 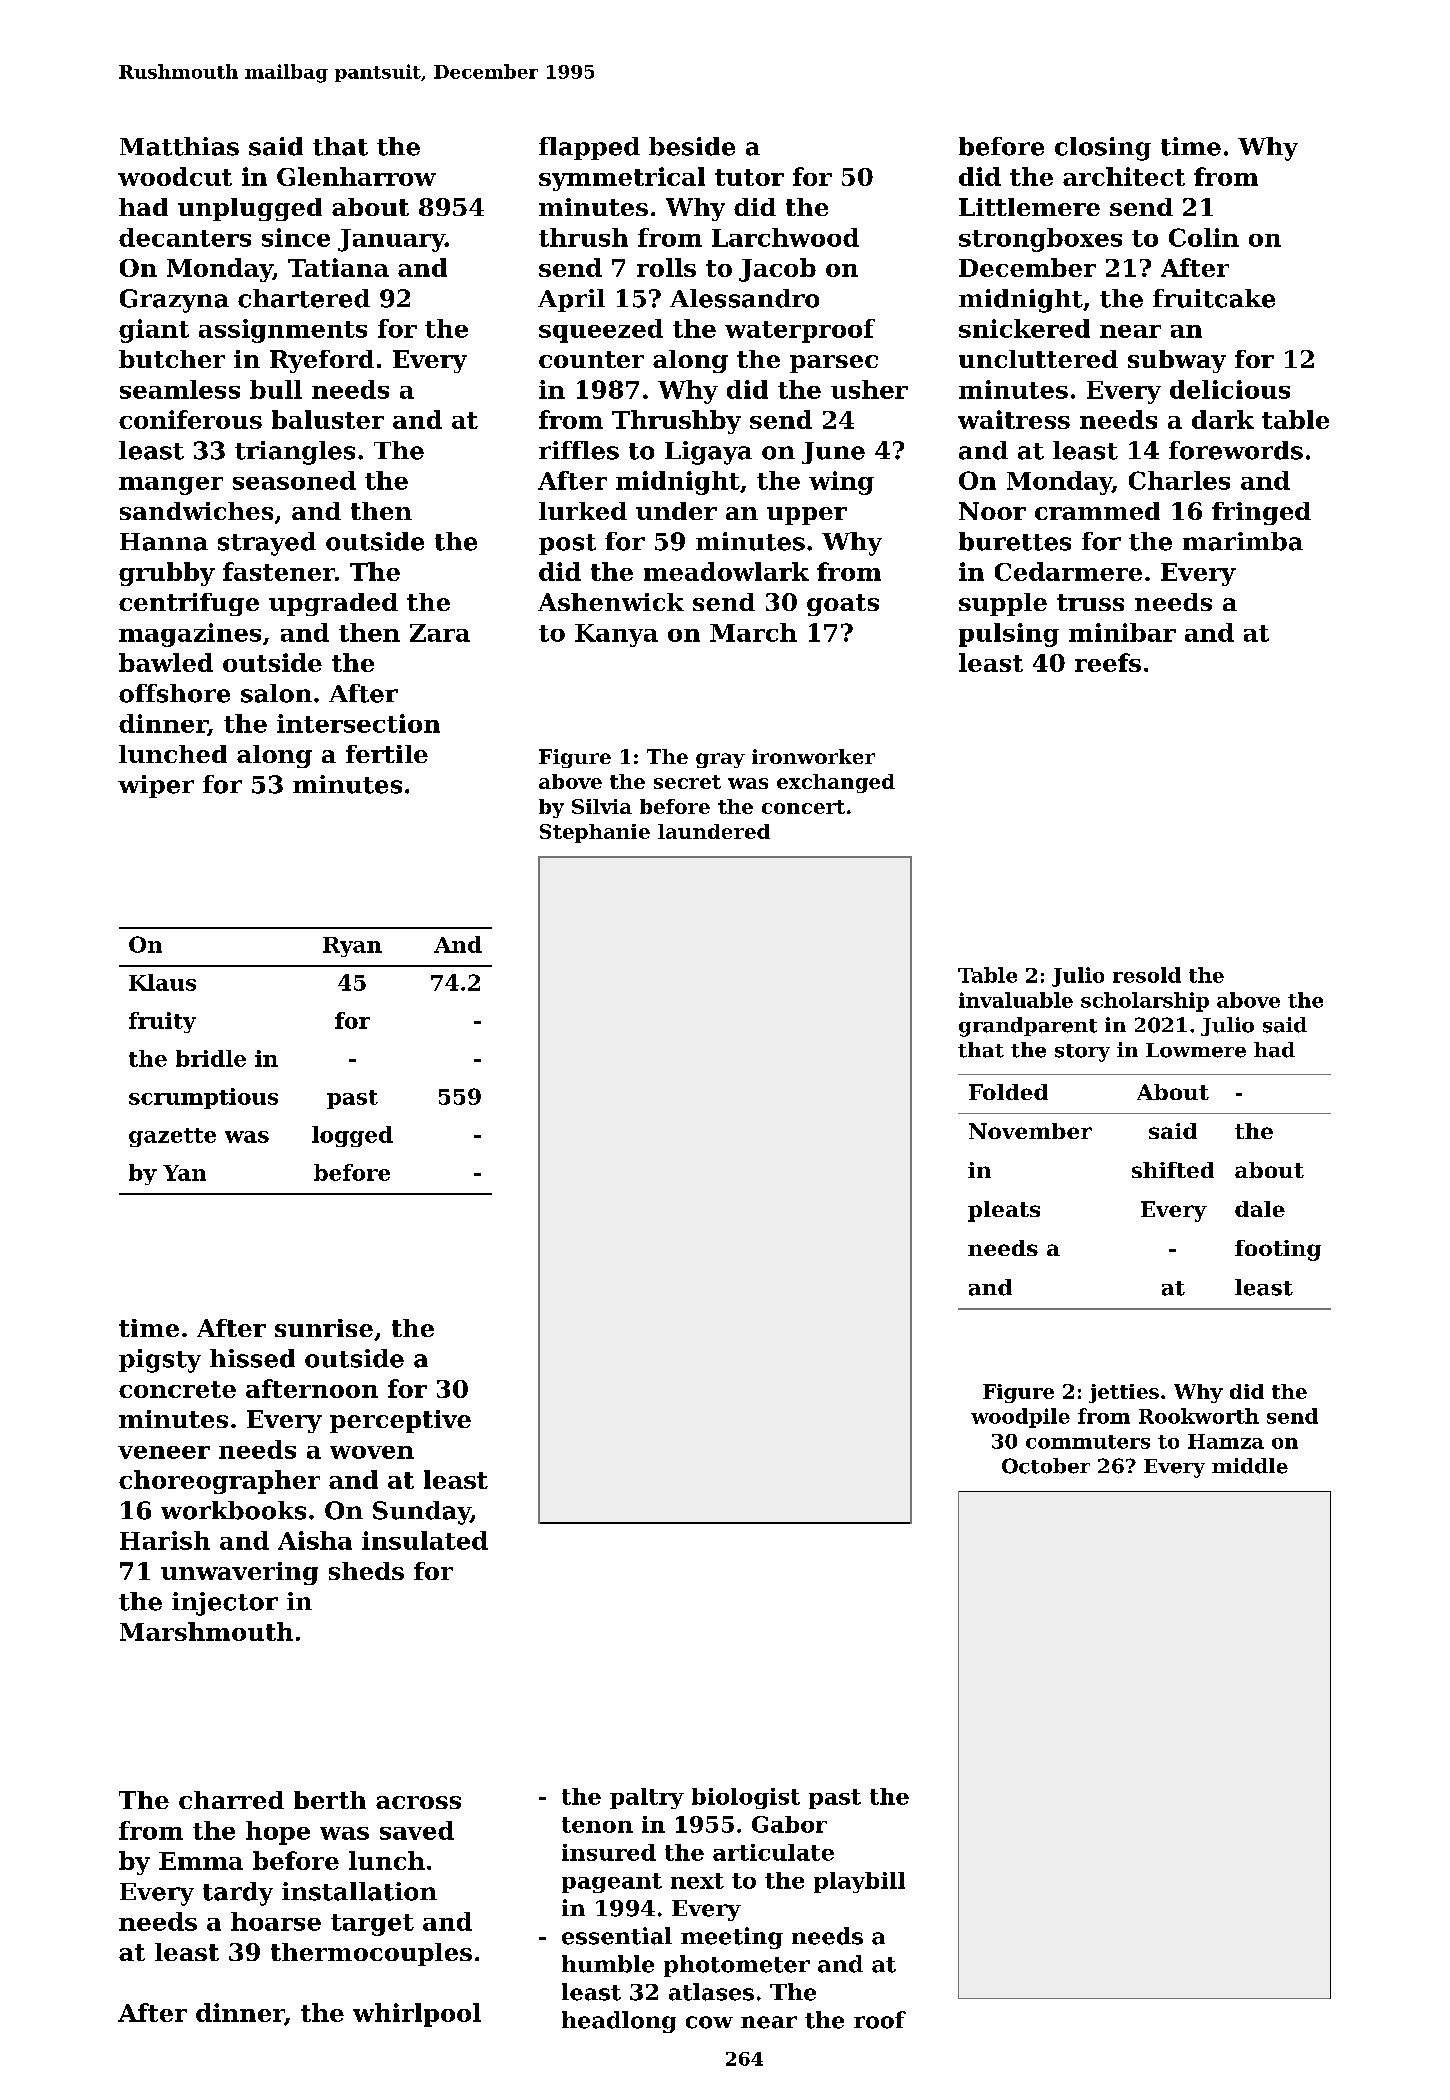 I want to click on closing, so click(x=1103, y=149).
